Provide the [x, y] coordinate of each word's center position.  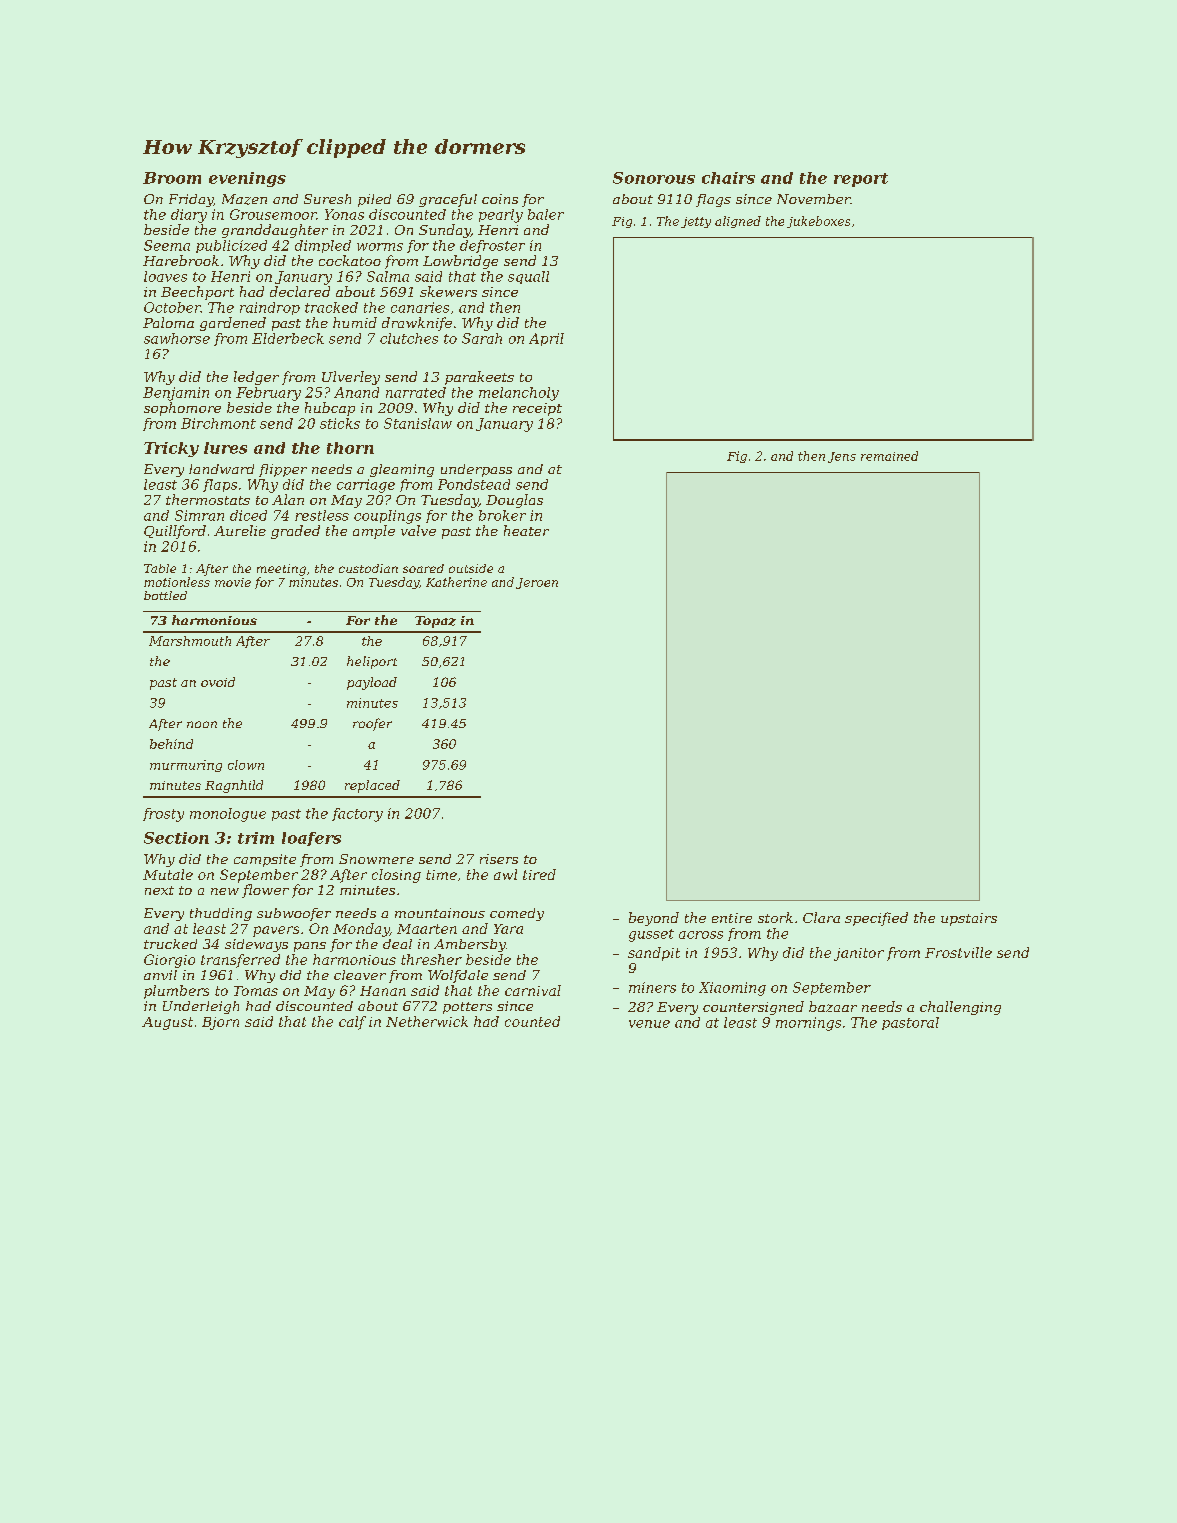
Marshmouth [190, 641]
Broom [172, 178]
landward [221, 469]
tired [539, 874]
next [159, 890]
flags [713, 200]
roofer [372, 724]
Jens [842, 457]
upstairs [969, 919]
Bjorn [220, 1023]
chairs [728, 178]
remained [889, 456]
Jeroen [537, 583]
